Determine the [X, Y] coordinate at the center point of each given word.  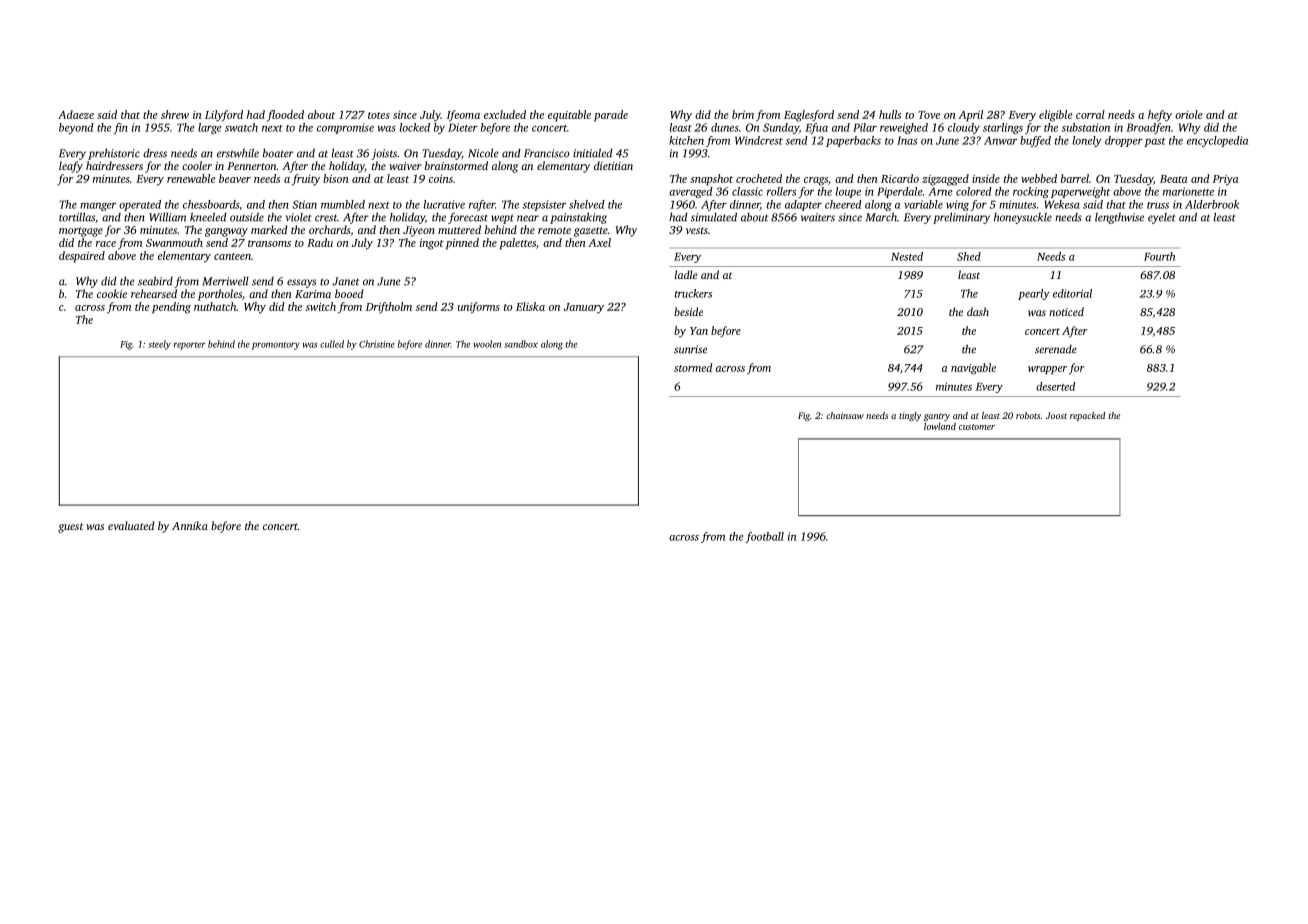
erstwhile [238, 153]
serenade [1056, 349]
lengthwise [1119, 218]
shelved [587, 204]
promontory [276, 346]
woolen [487, 344]
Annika [190, 525]
